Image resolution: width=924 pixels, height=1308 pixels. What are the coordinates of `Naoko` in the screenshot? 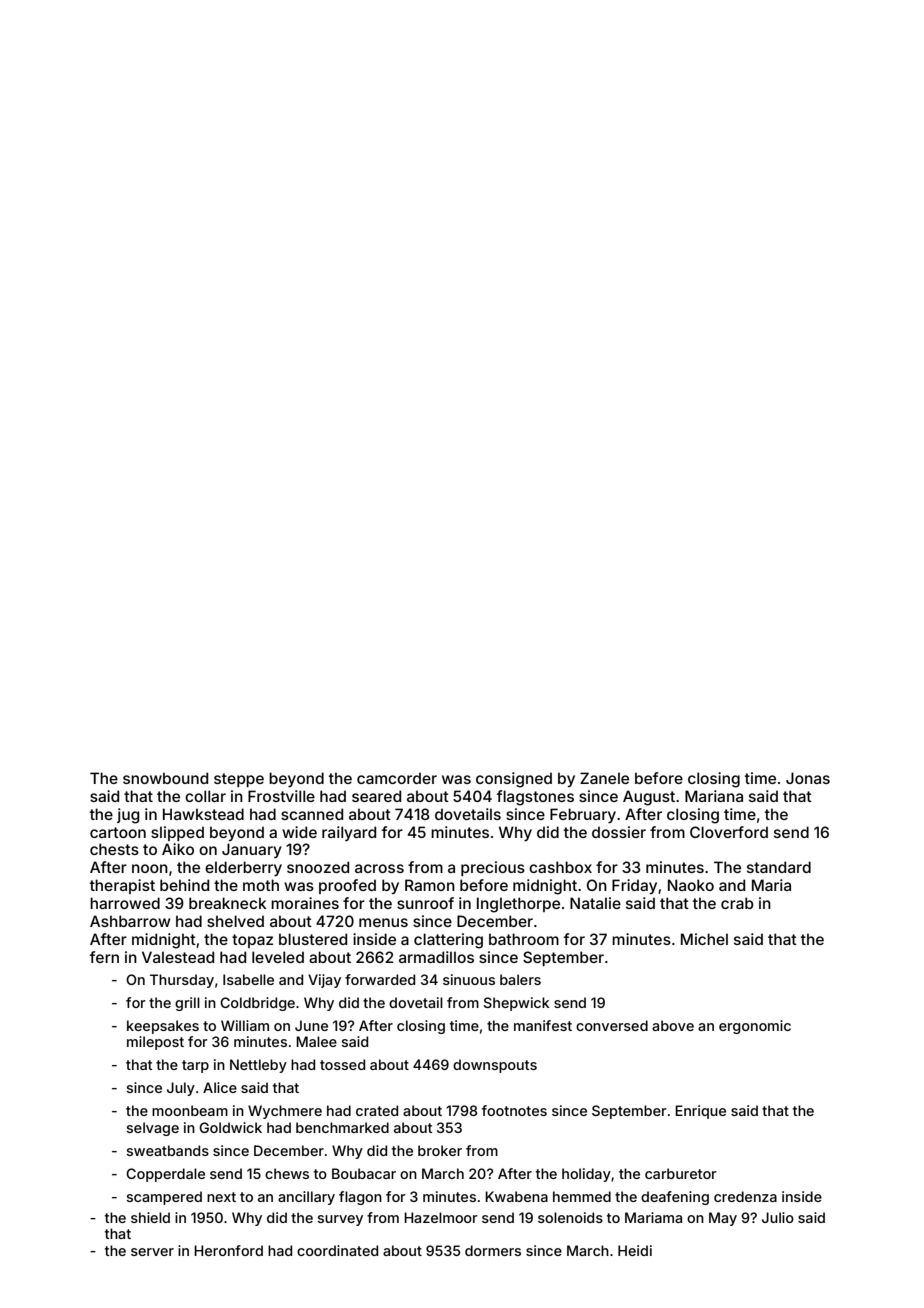 It's located at (691, 885).
